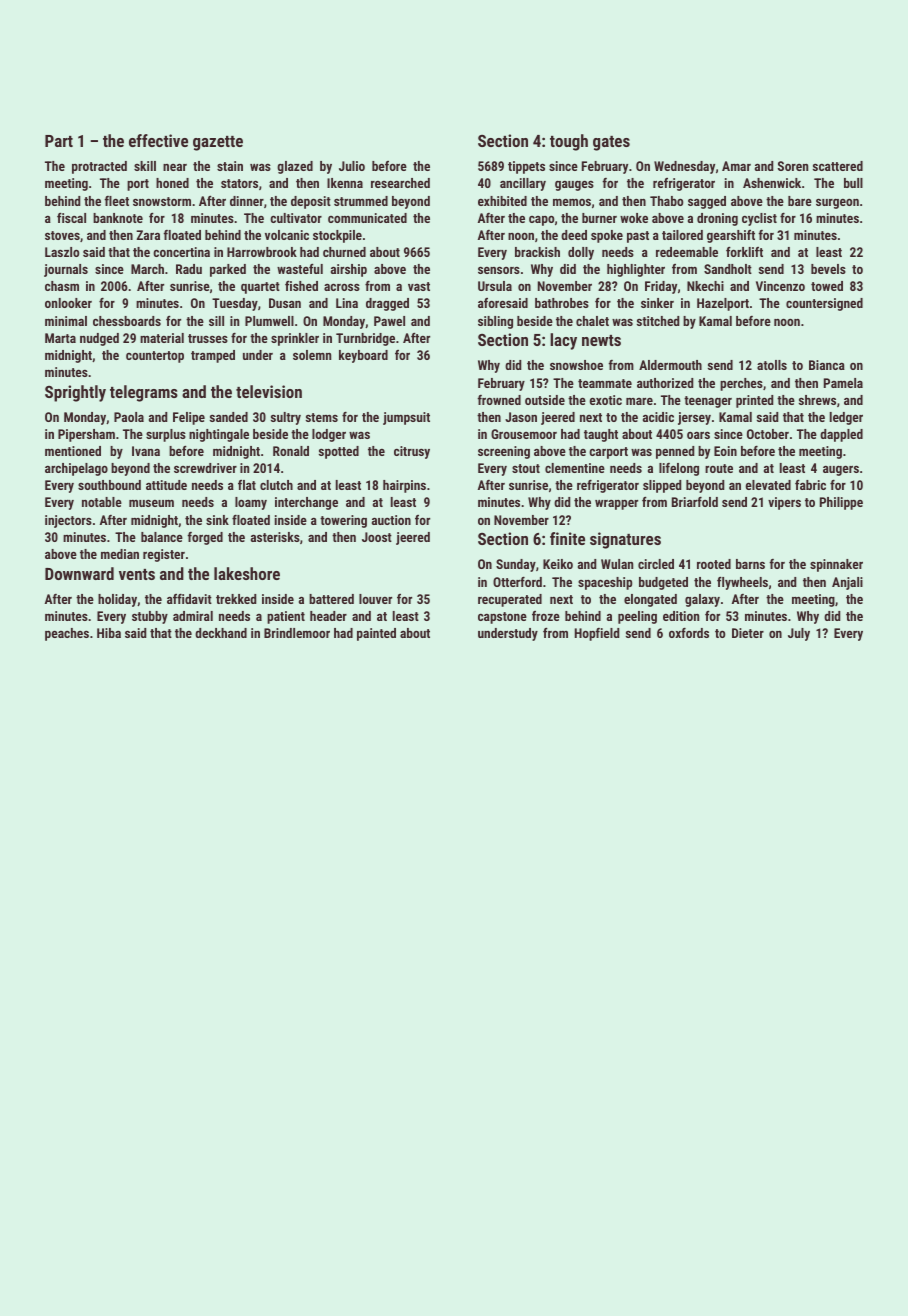 Image resolution: width=908 pixels, height=1316 pixels. What do you see at coordinates (611, 143) in the screenshot?
I see `gates` at bounding box center [611, 143].
